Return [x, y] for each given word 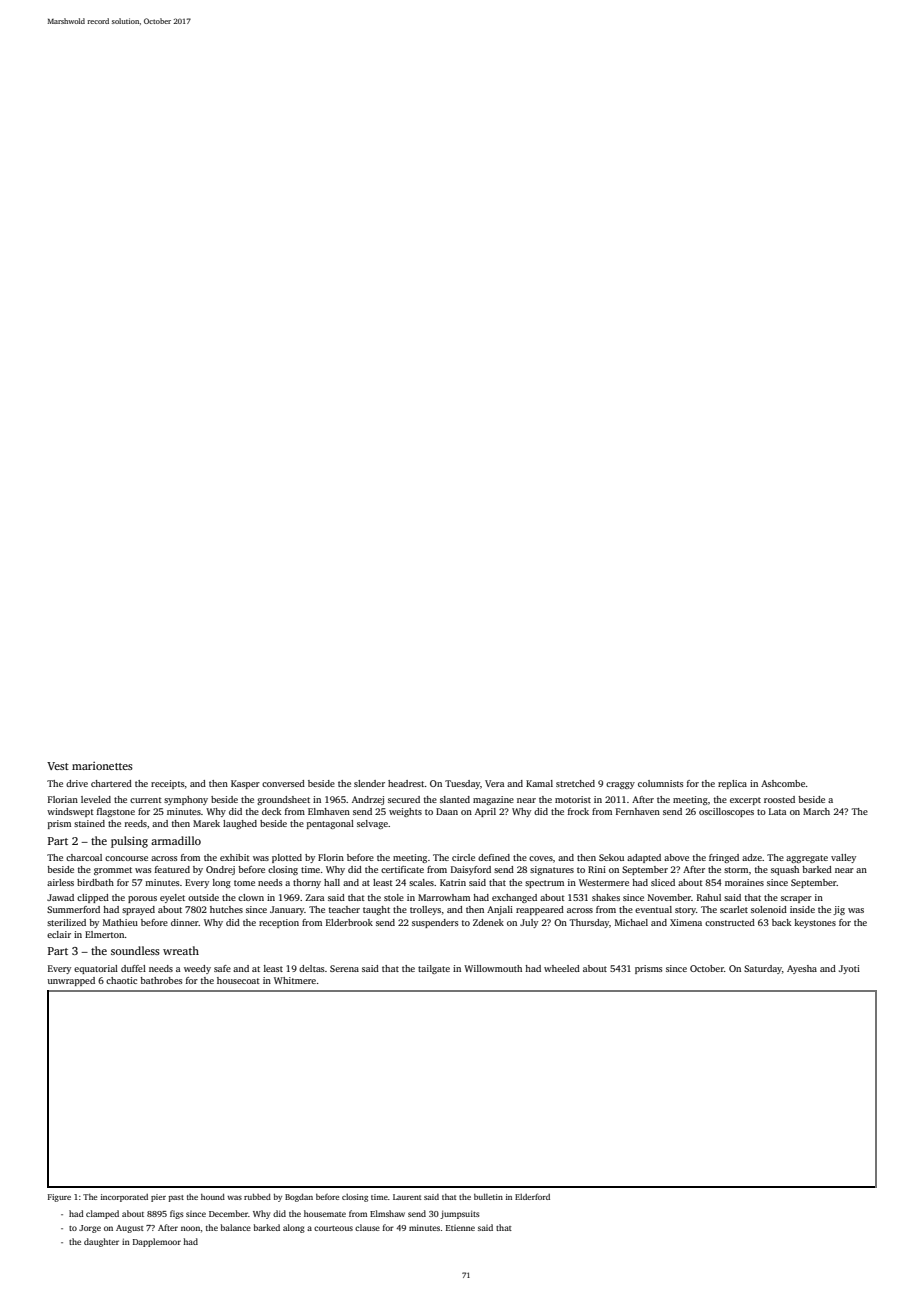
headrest [406, 783]
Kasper [245, 784]
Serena [344, 968]
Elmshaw [387, 1213]
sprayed [138, 910]
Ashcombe [783, 783]
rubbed [257, 1197]
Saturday [763, 969]
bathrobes [161, 980]
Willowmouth [493, 968]
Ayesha [802, 969]
